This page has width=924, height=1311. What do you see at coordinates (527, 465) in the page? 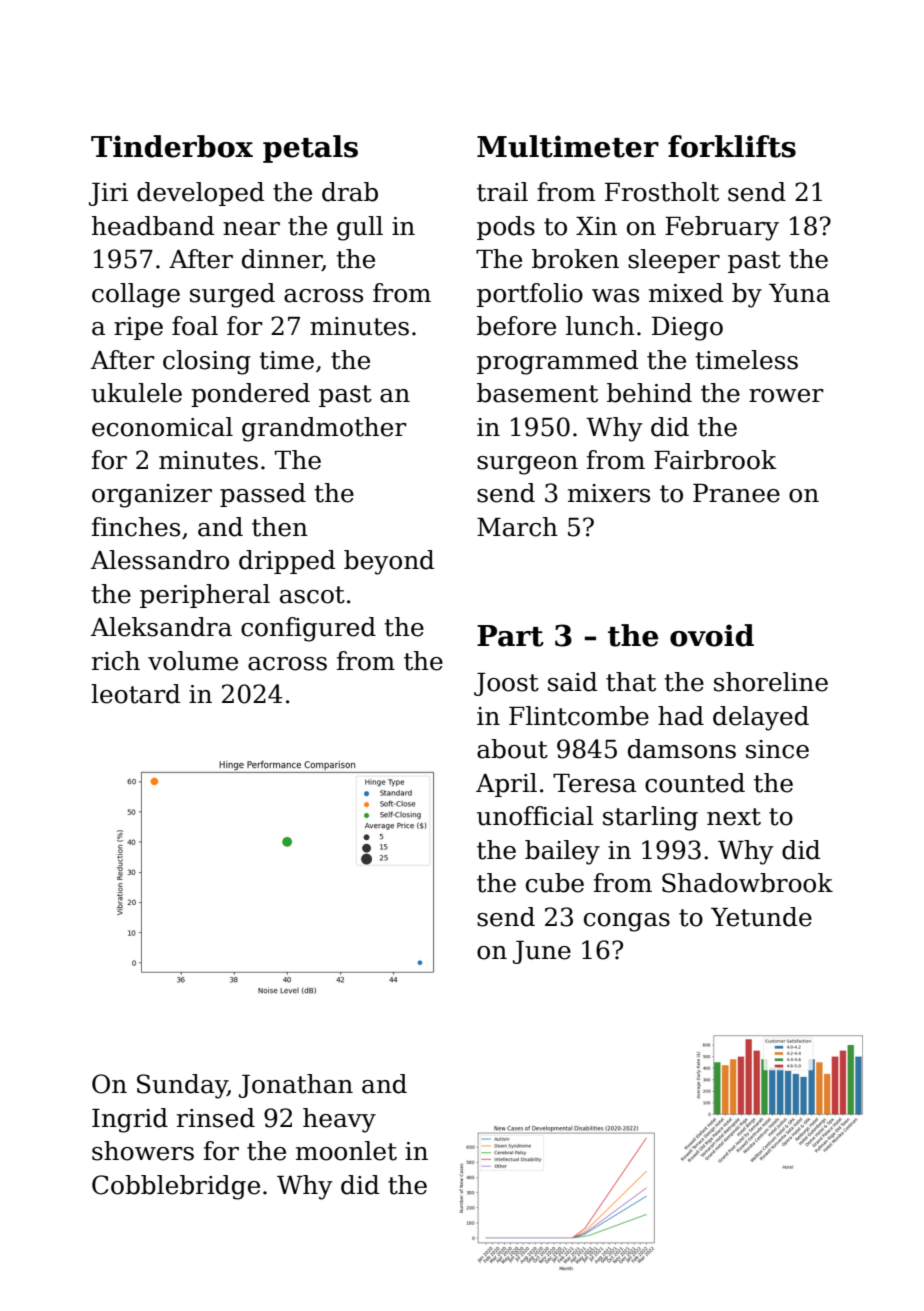
I see `surgeon` at bounding box center [527, 465].
